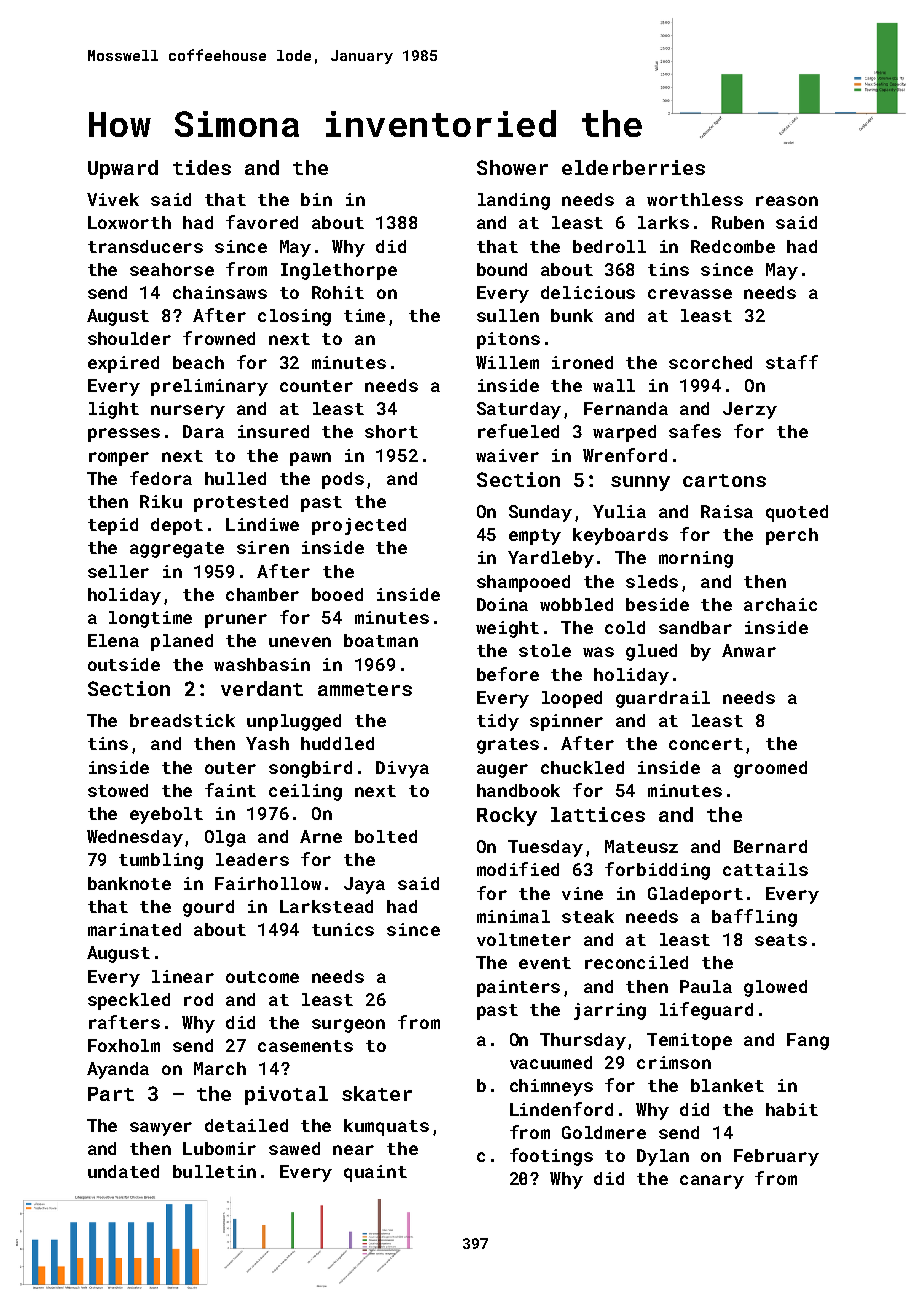  I want to click on tides, so click(202, 167).
